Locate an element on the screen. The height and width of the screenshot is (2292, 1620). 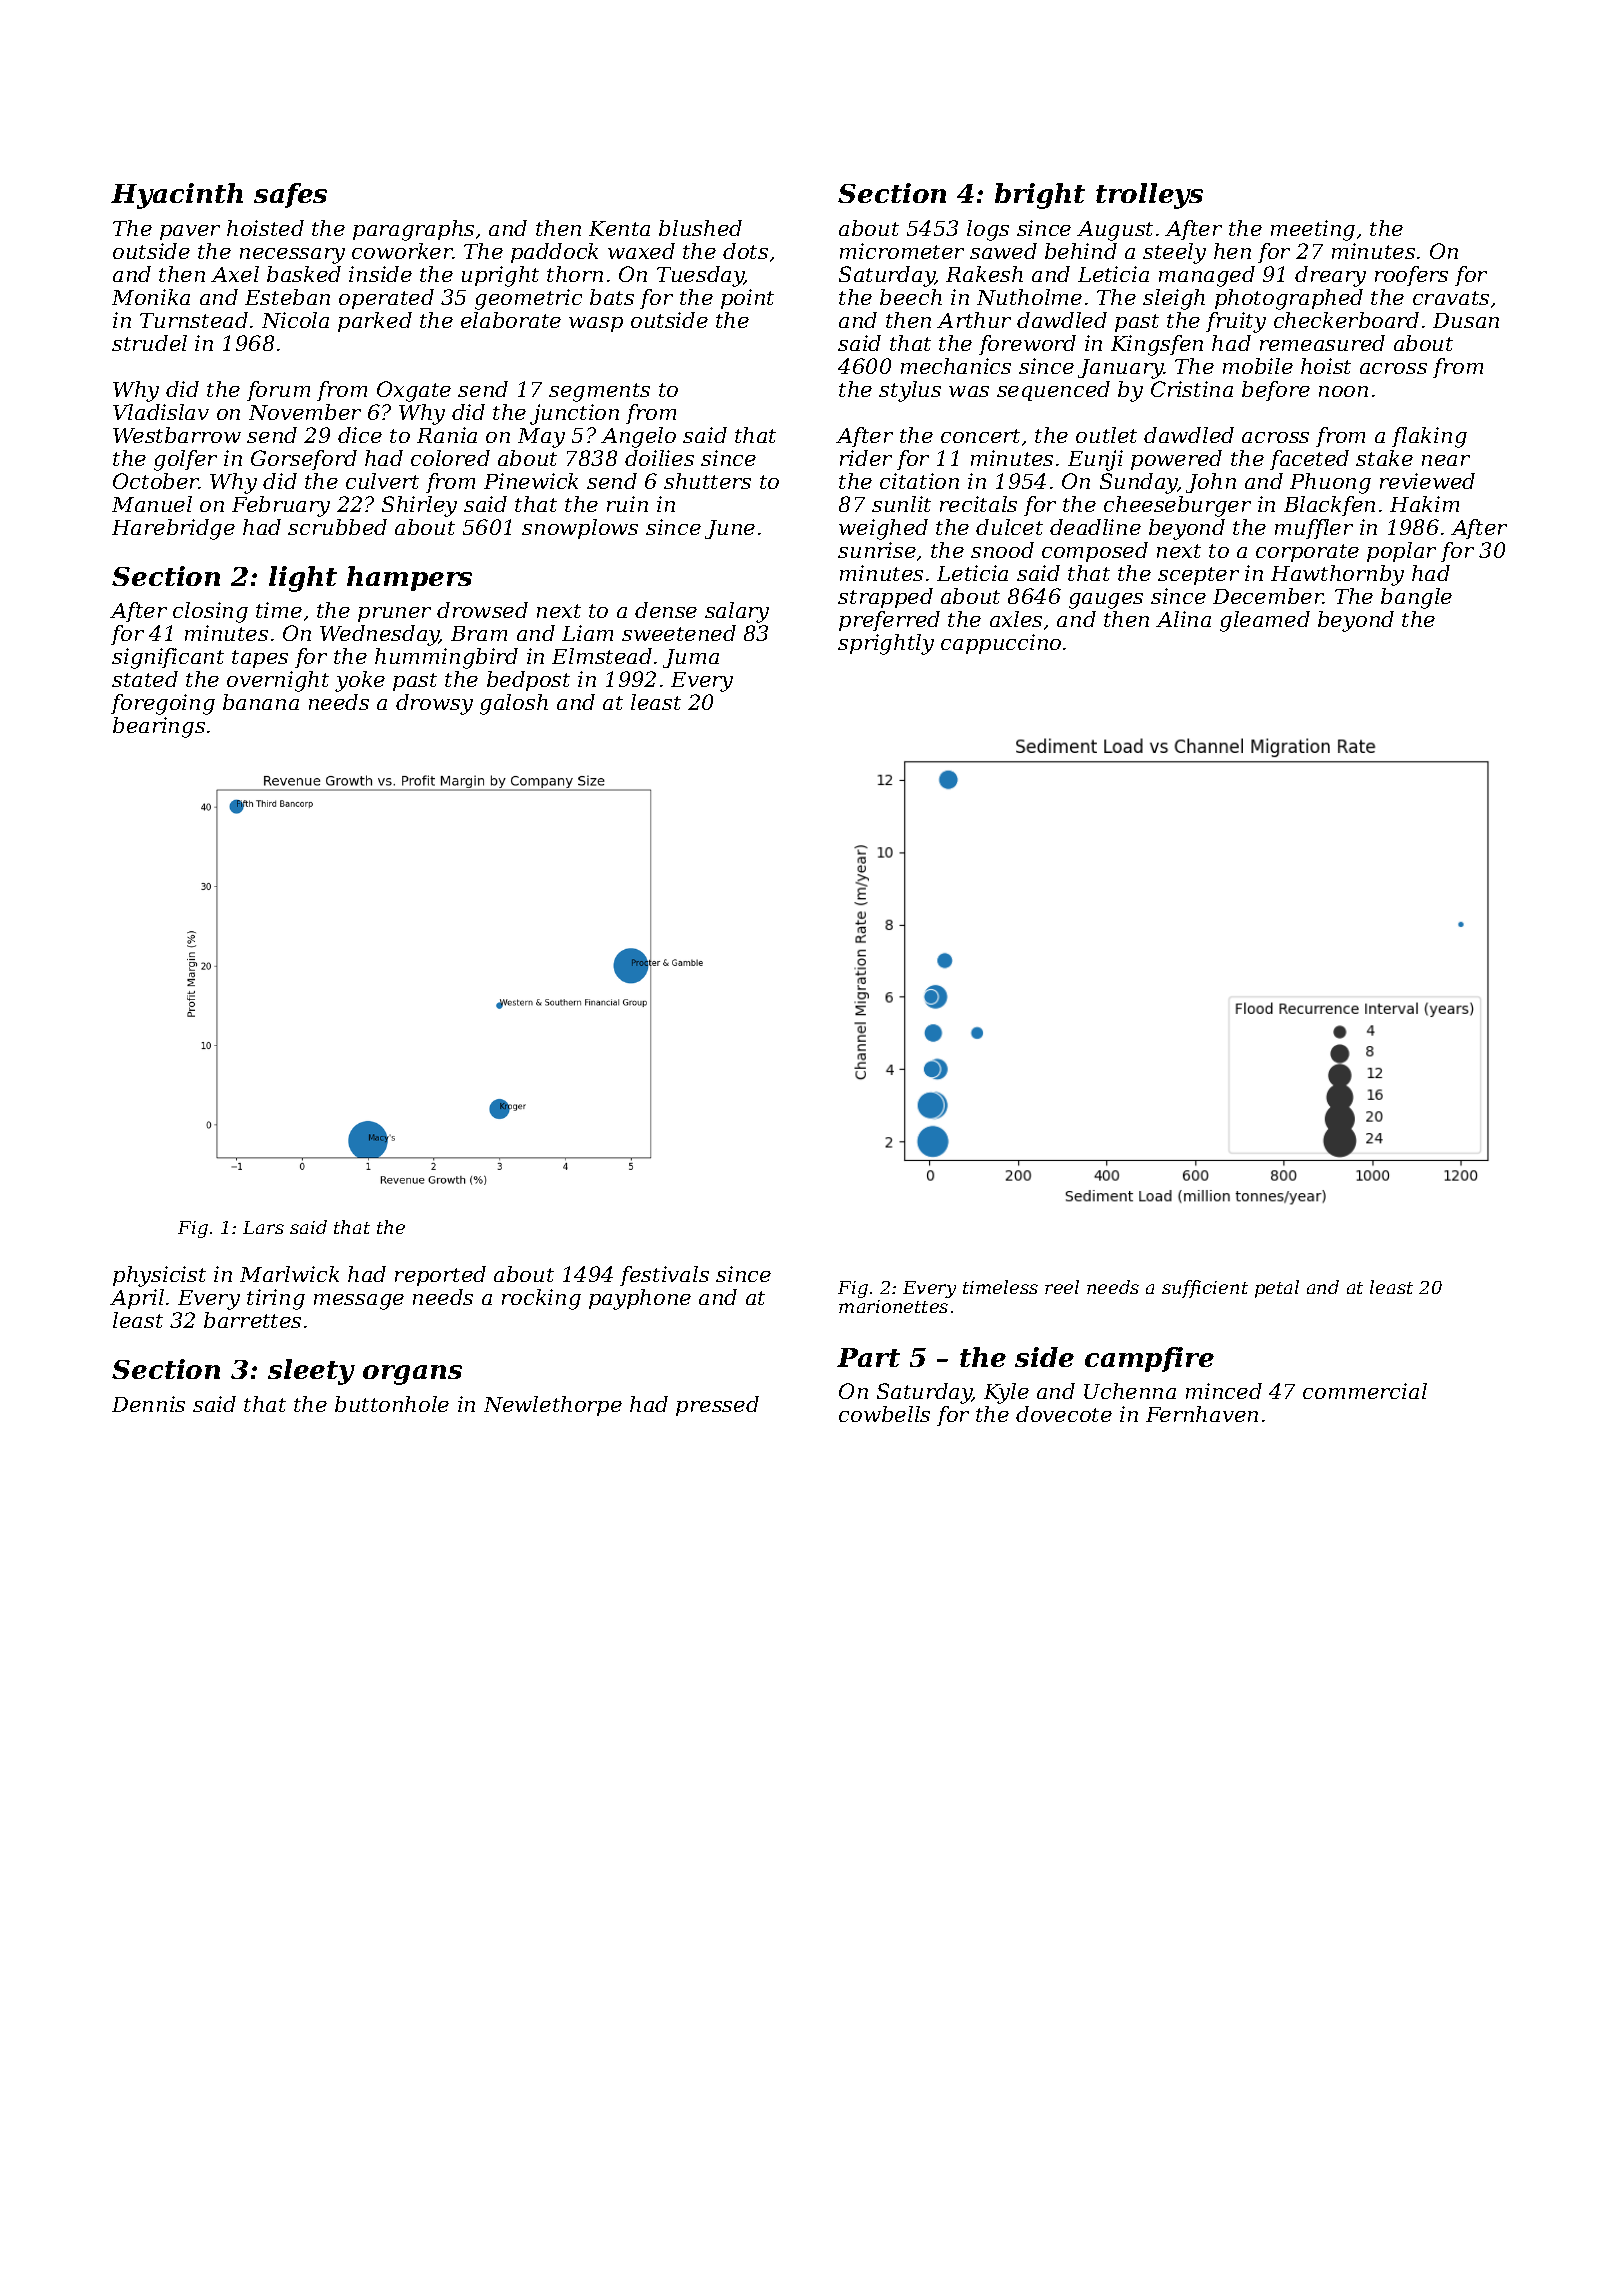
salary is located at coordinates (737, 612).
